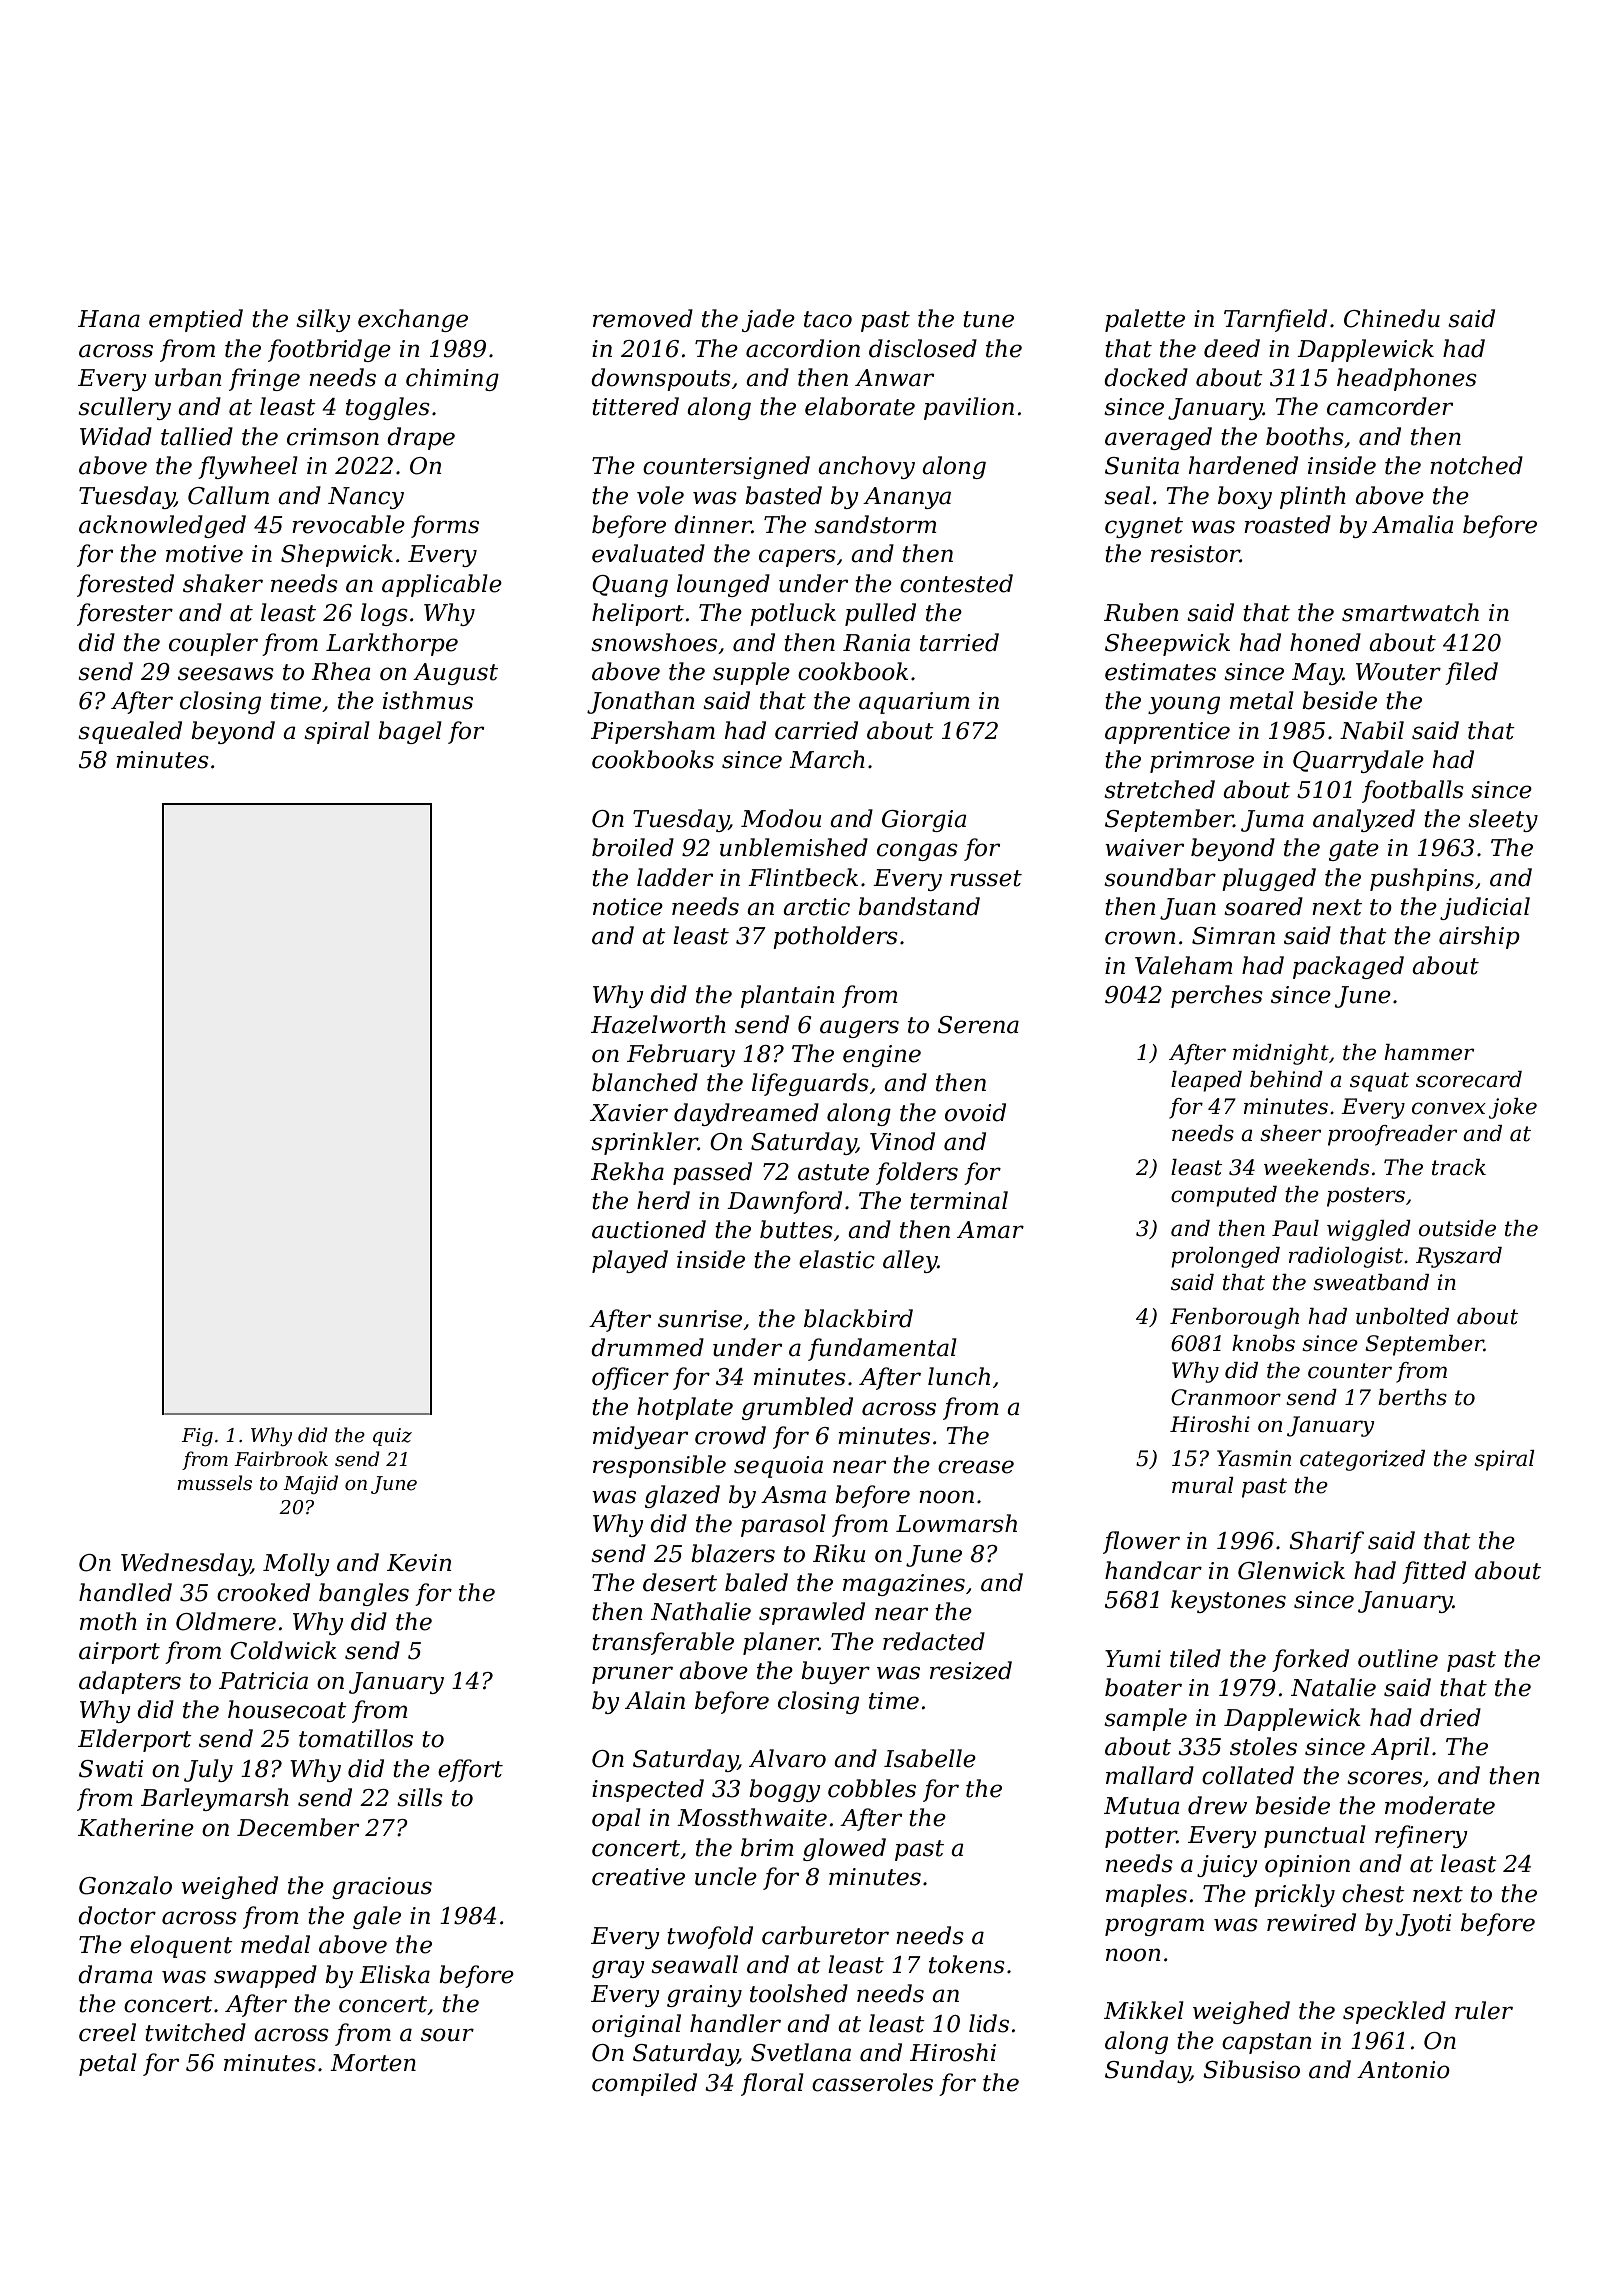 The height and width of the screenshot is (2292, 1620). I want to click on footbridge, so click(329, 350).
